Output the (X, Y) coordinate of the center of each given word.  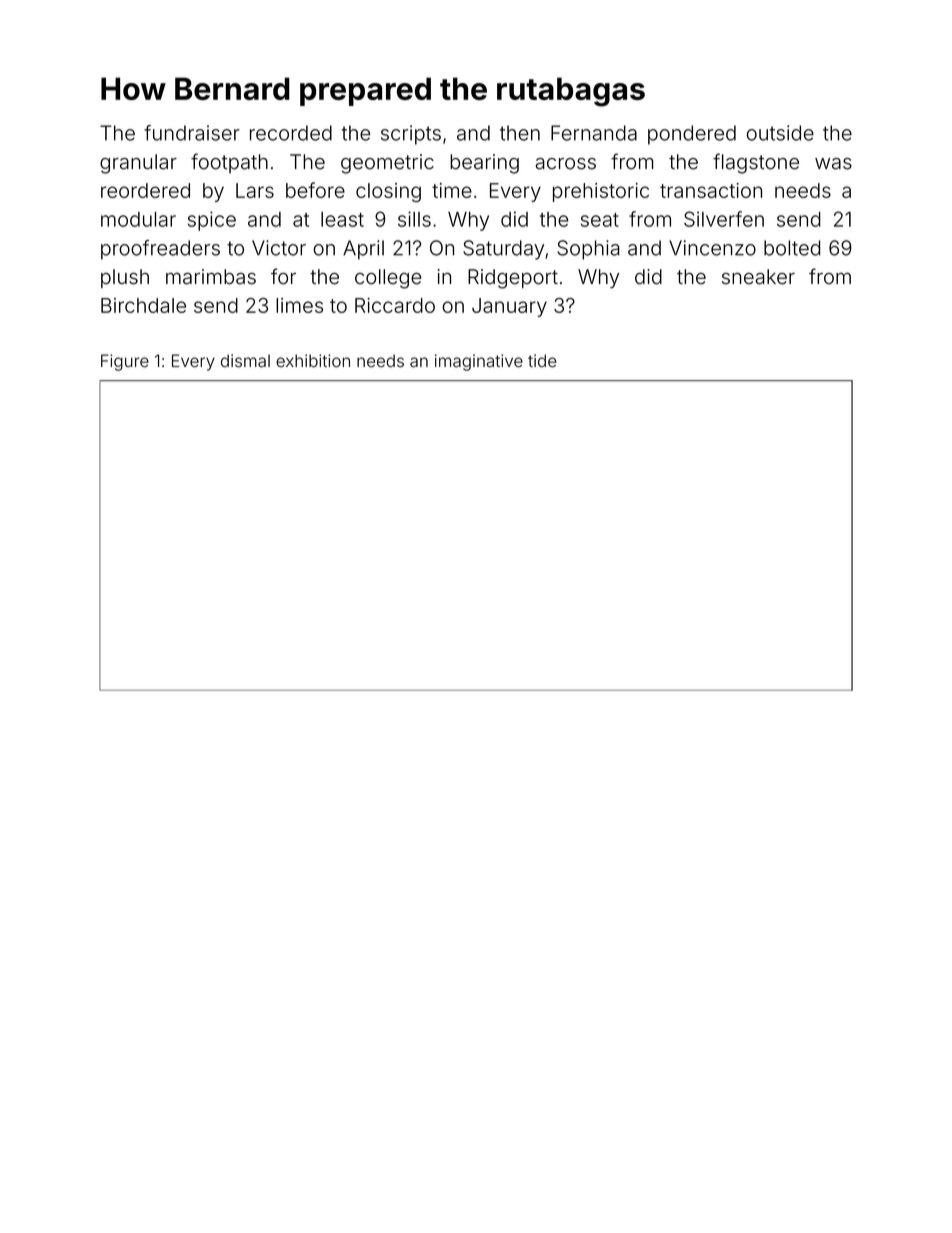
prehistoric (601, 192)
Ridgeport (513, 279)
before (315, 190)
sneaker (758, 277)
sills (414, 219)
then (520, 133)
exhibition (313, 361)
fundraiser (192, 133)
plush (125, 278)
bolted (792, 248)
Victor (279, 248)
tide (542, 361)
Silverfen (724, 219)
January (509, 307)
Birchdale (143, 305)
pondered (692, 135)
